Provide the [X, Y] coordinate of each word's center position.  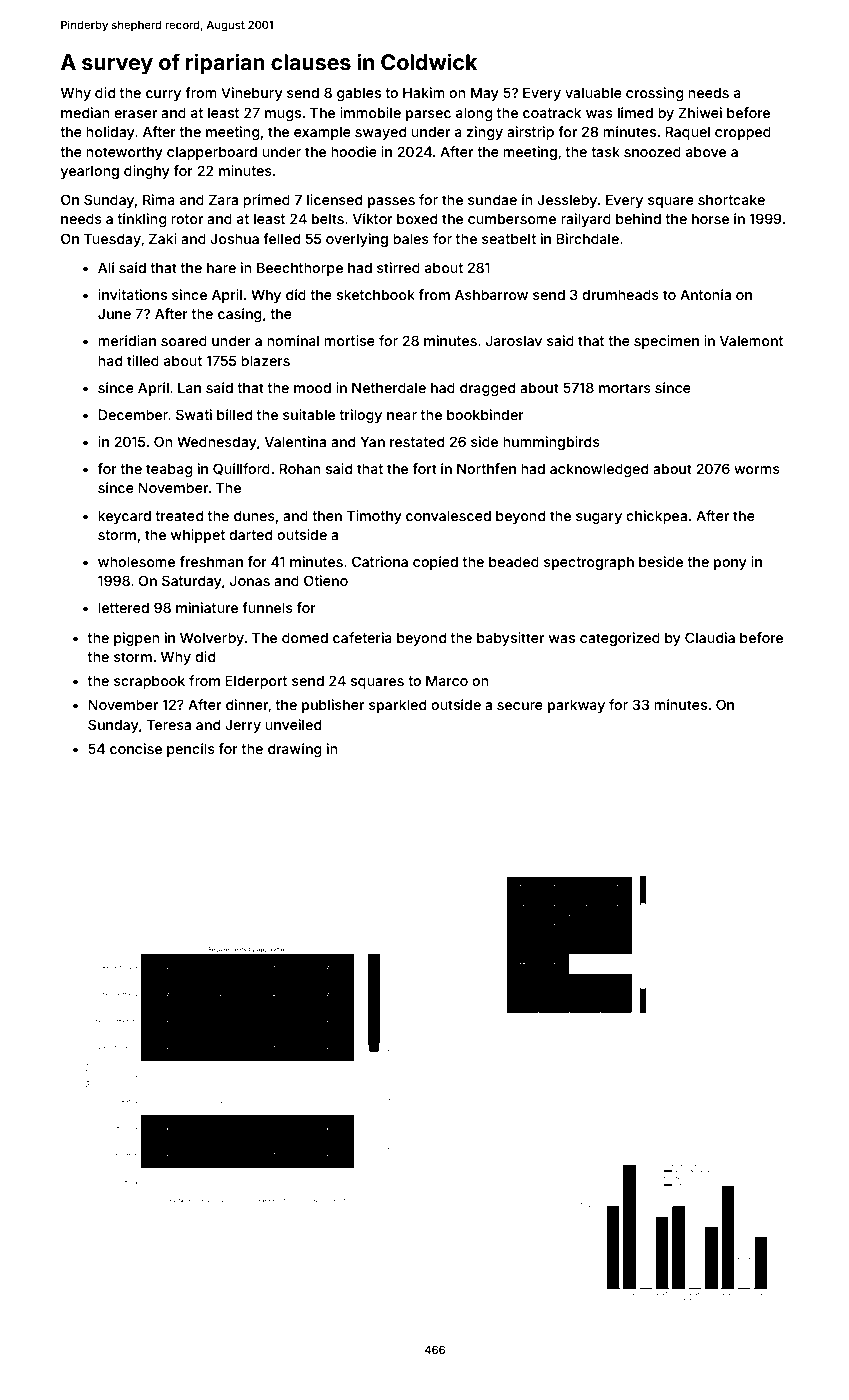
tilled [143, 360]
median [85, 112]
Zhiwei [700, 112]
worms [757, 470]
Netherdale [389, 387]
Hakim [424, 92]
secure [520, 706]
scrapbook [149, 682]
